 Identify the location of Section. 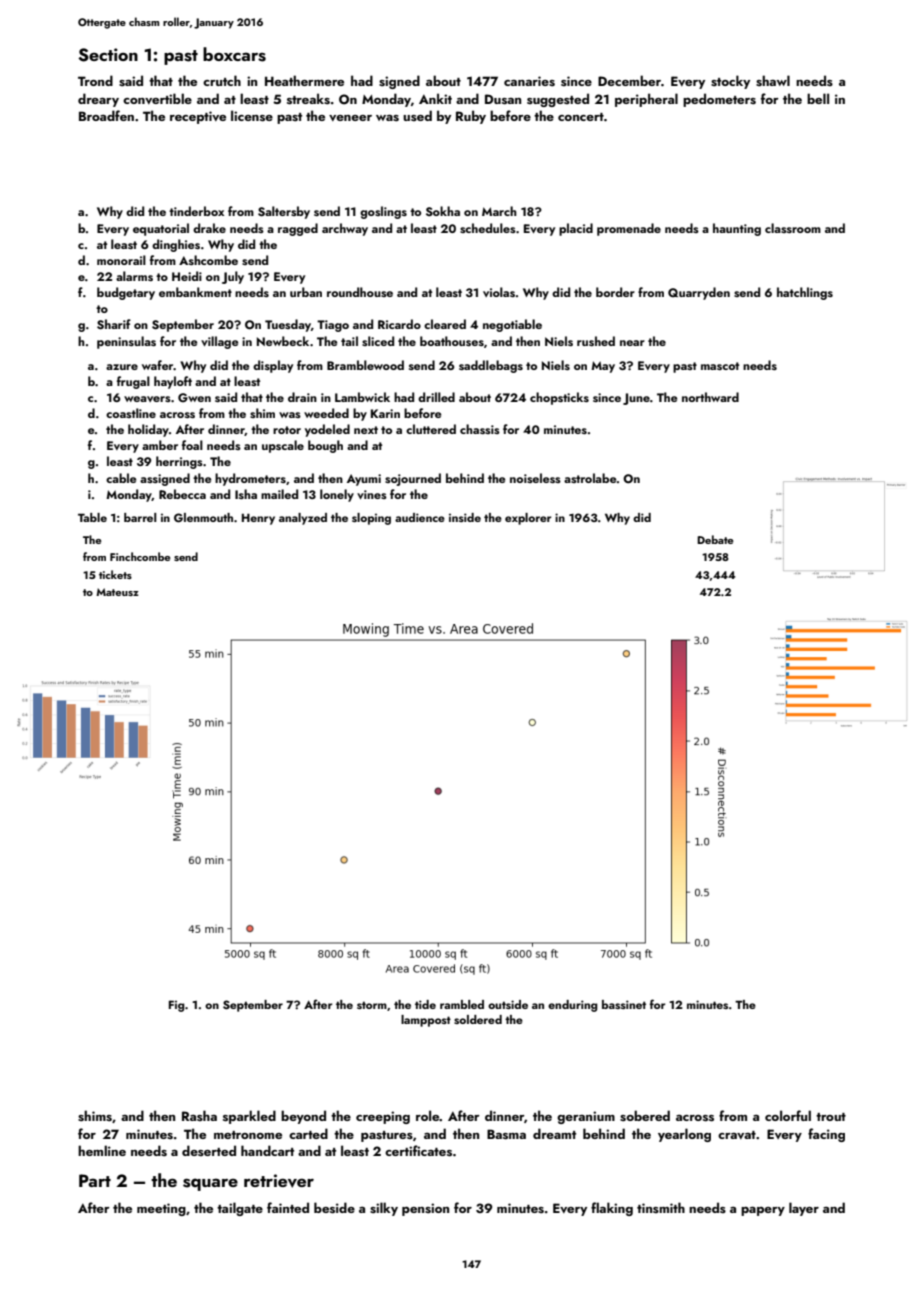
(108, 55).
